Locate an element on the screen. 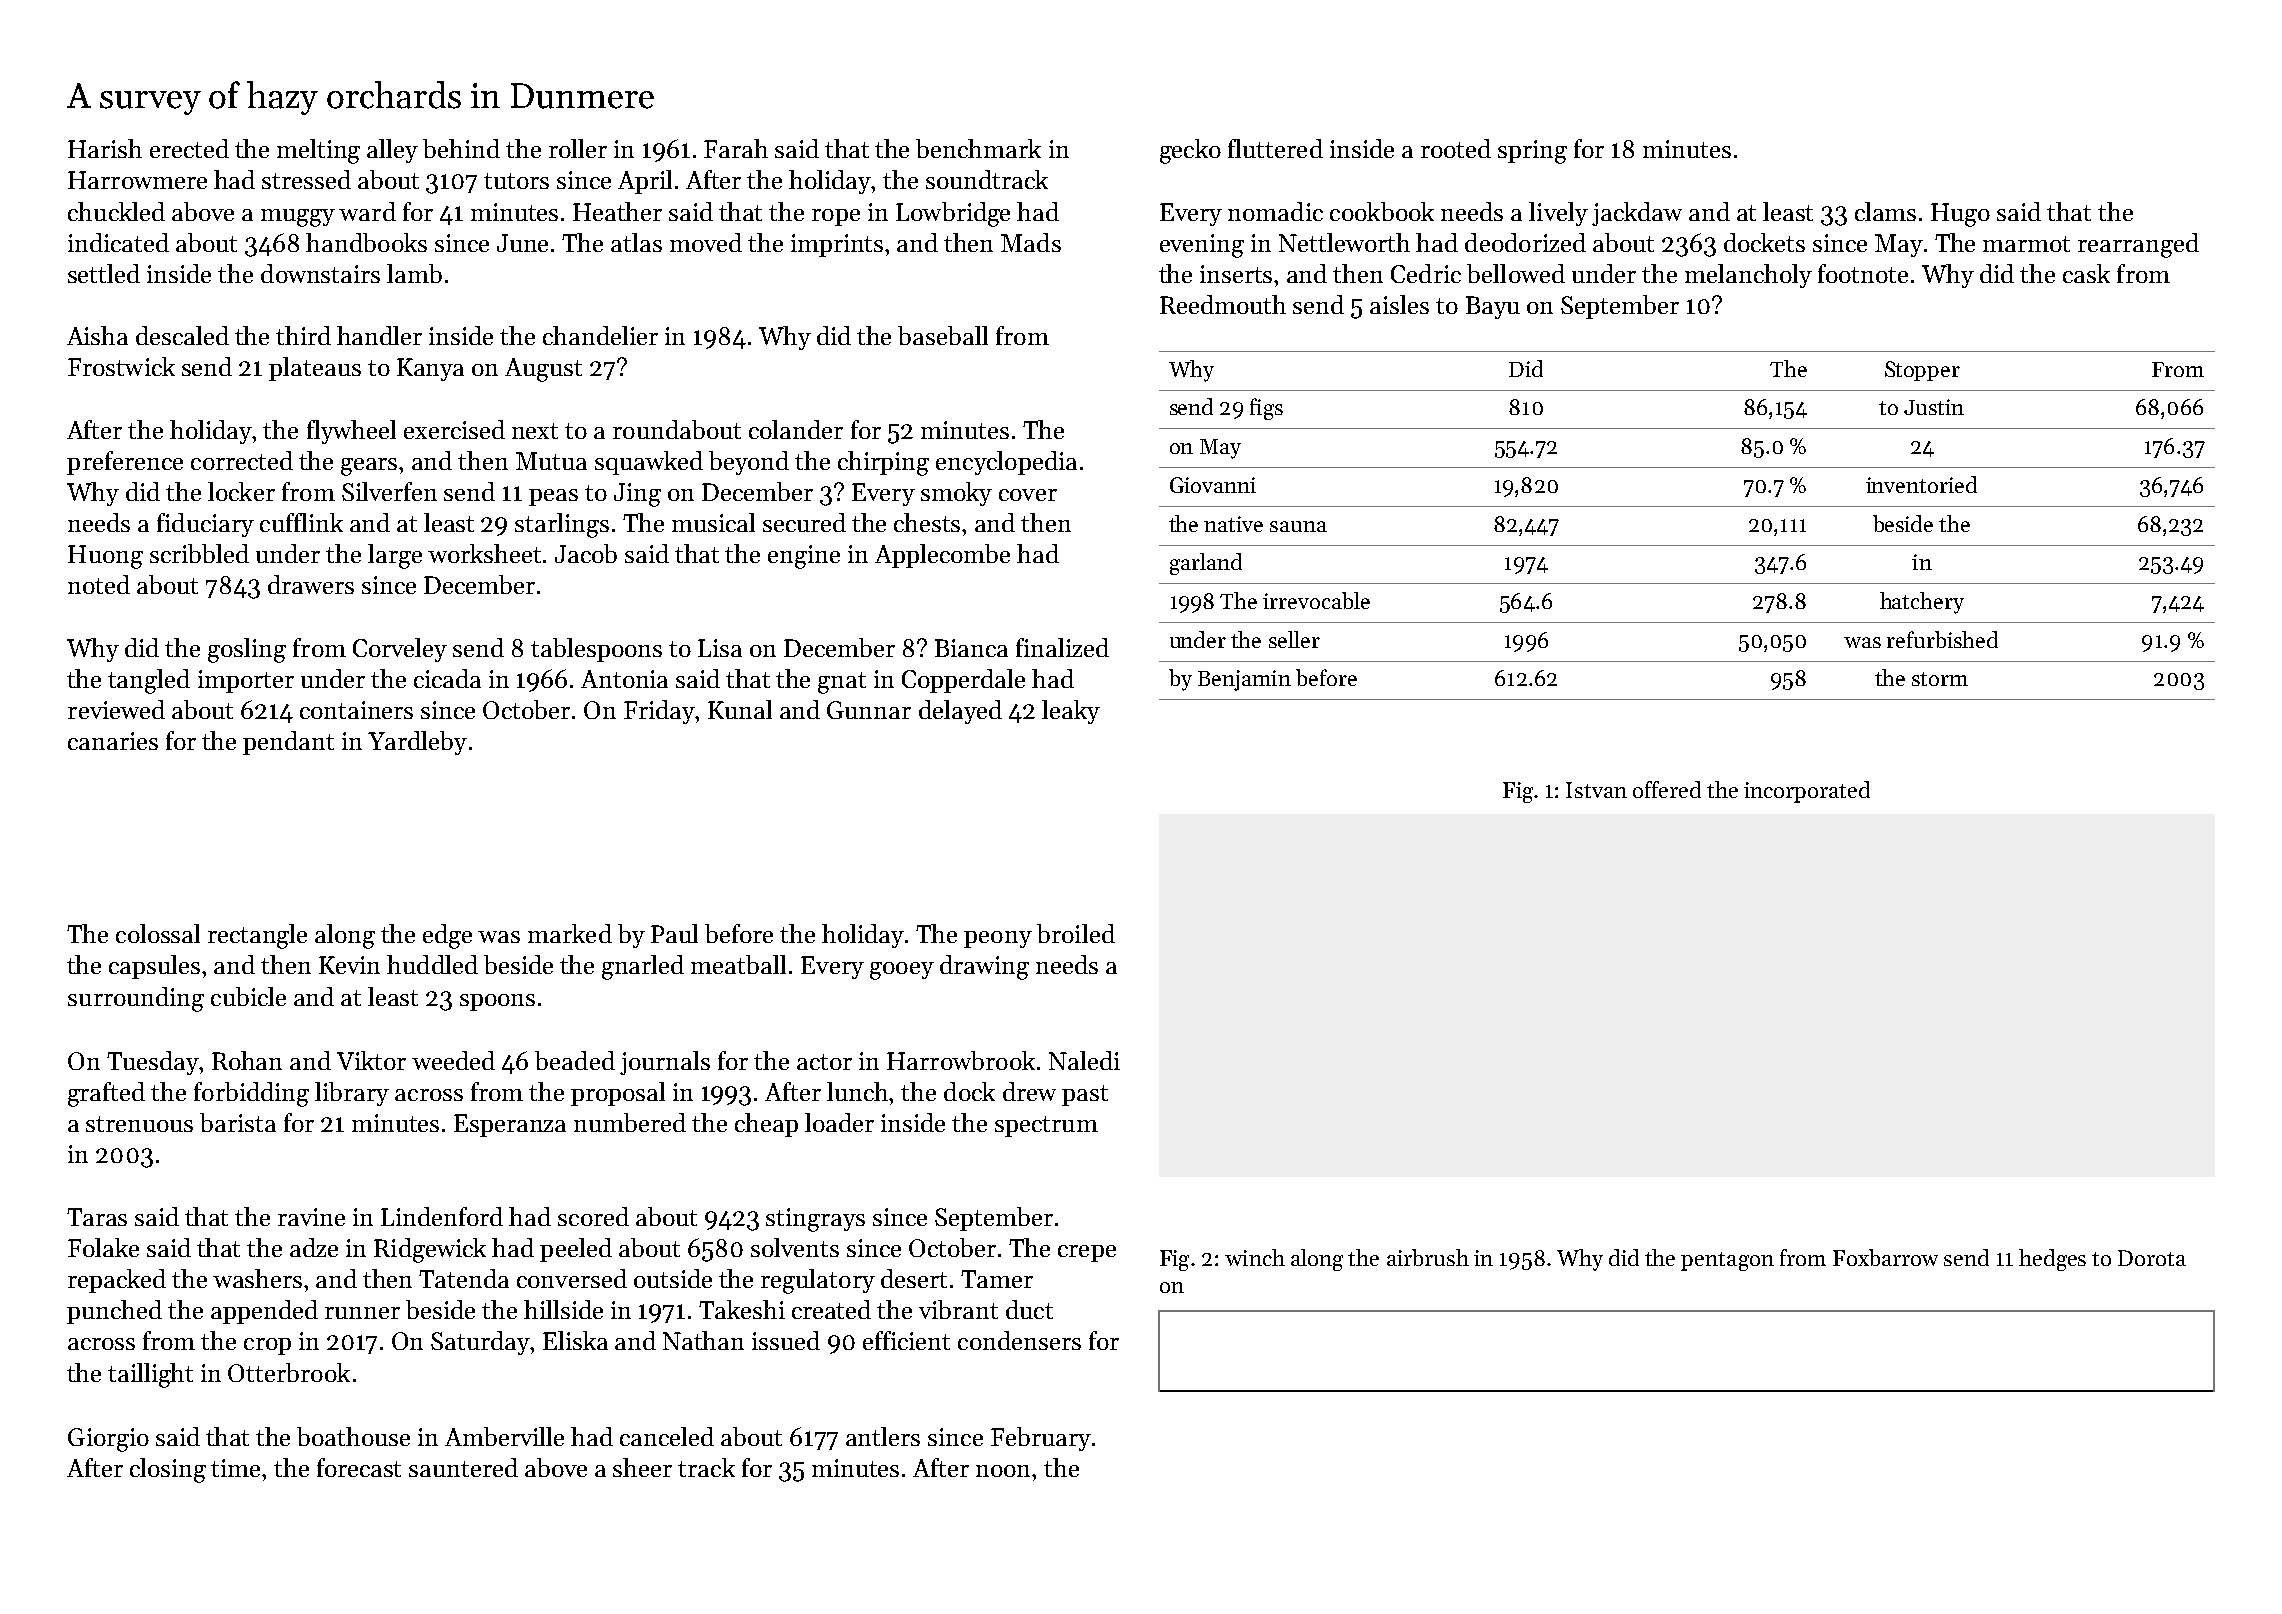 The image size is (2282, 1614). sauna is located at coordinates (1298, 526).
